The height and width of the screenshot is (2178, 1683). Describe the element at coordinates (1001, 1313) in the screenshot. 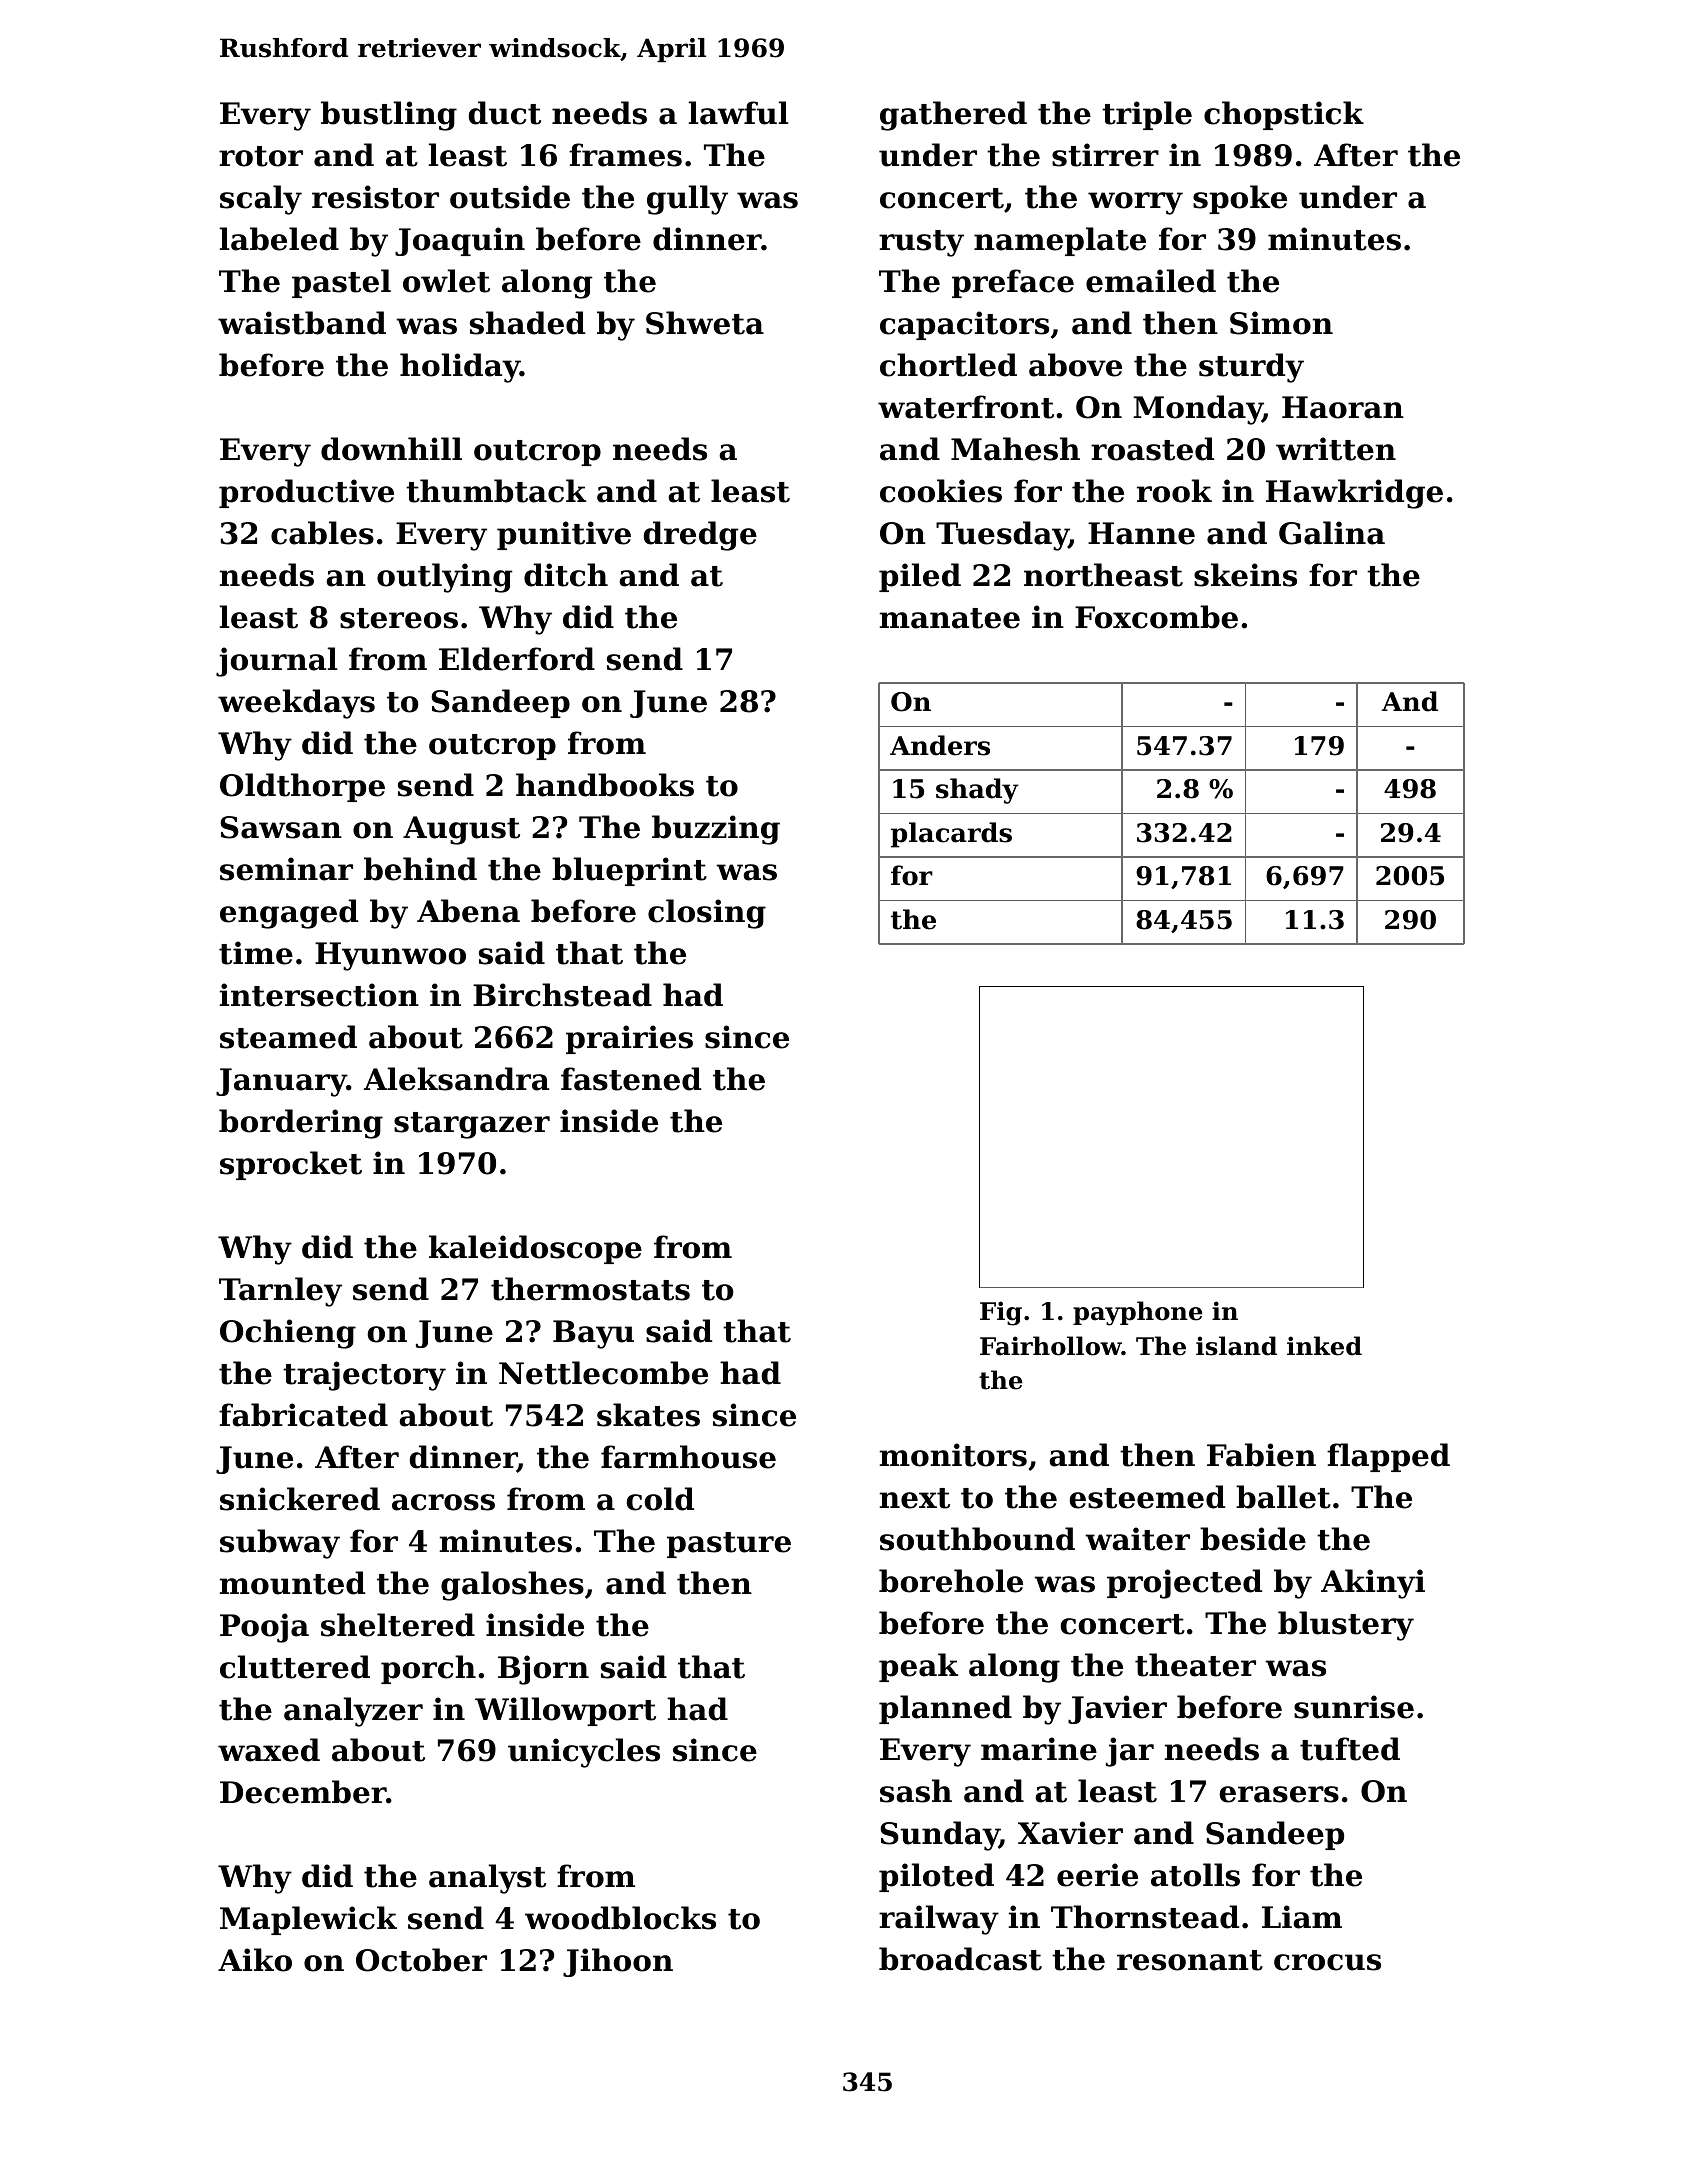

I see `Fig` at that location.
